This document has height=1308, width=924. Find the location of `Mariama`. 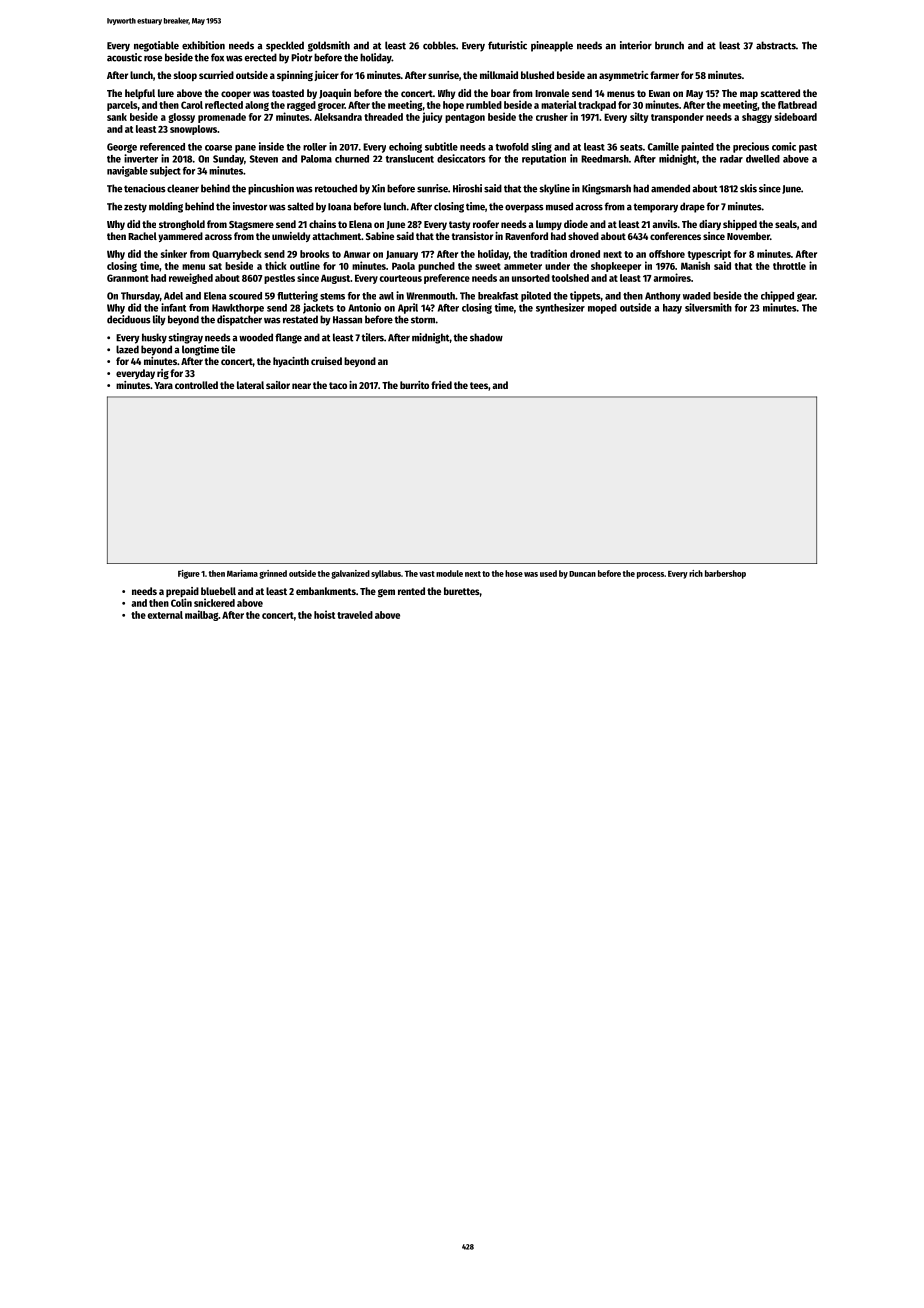

Mariama is located at coordinates (242, 573).
